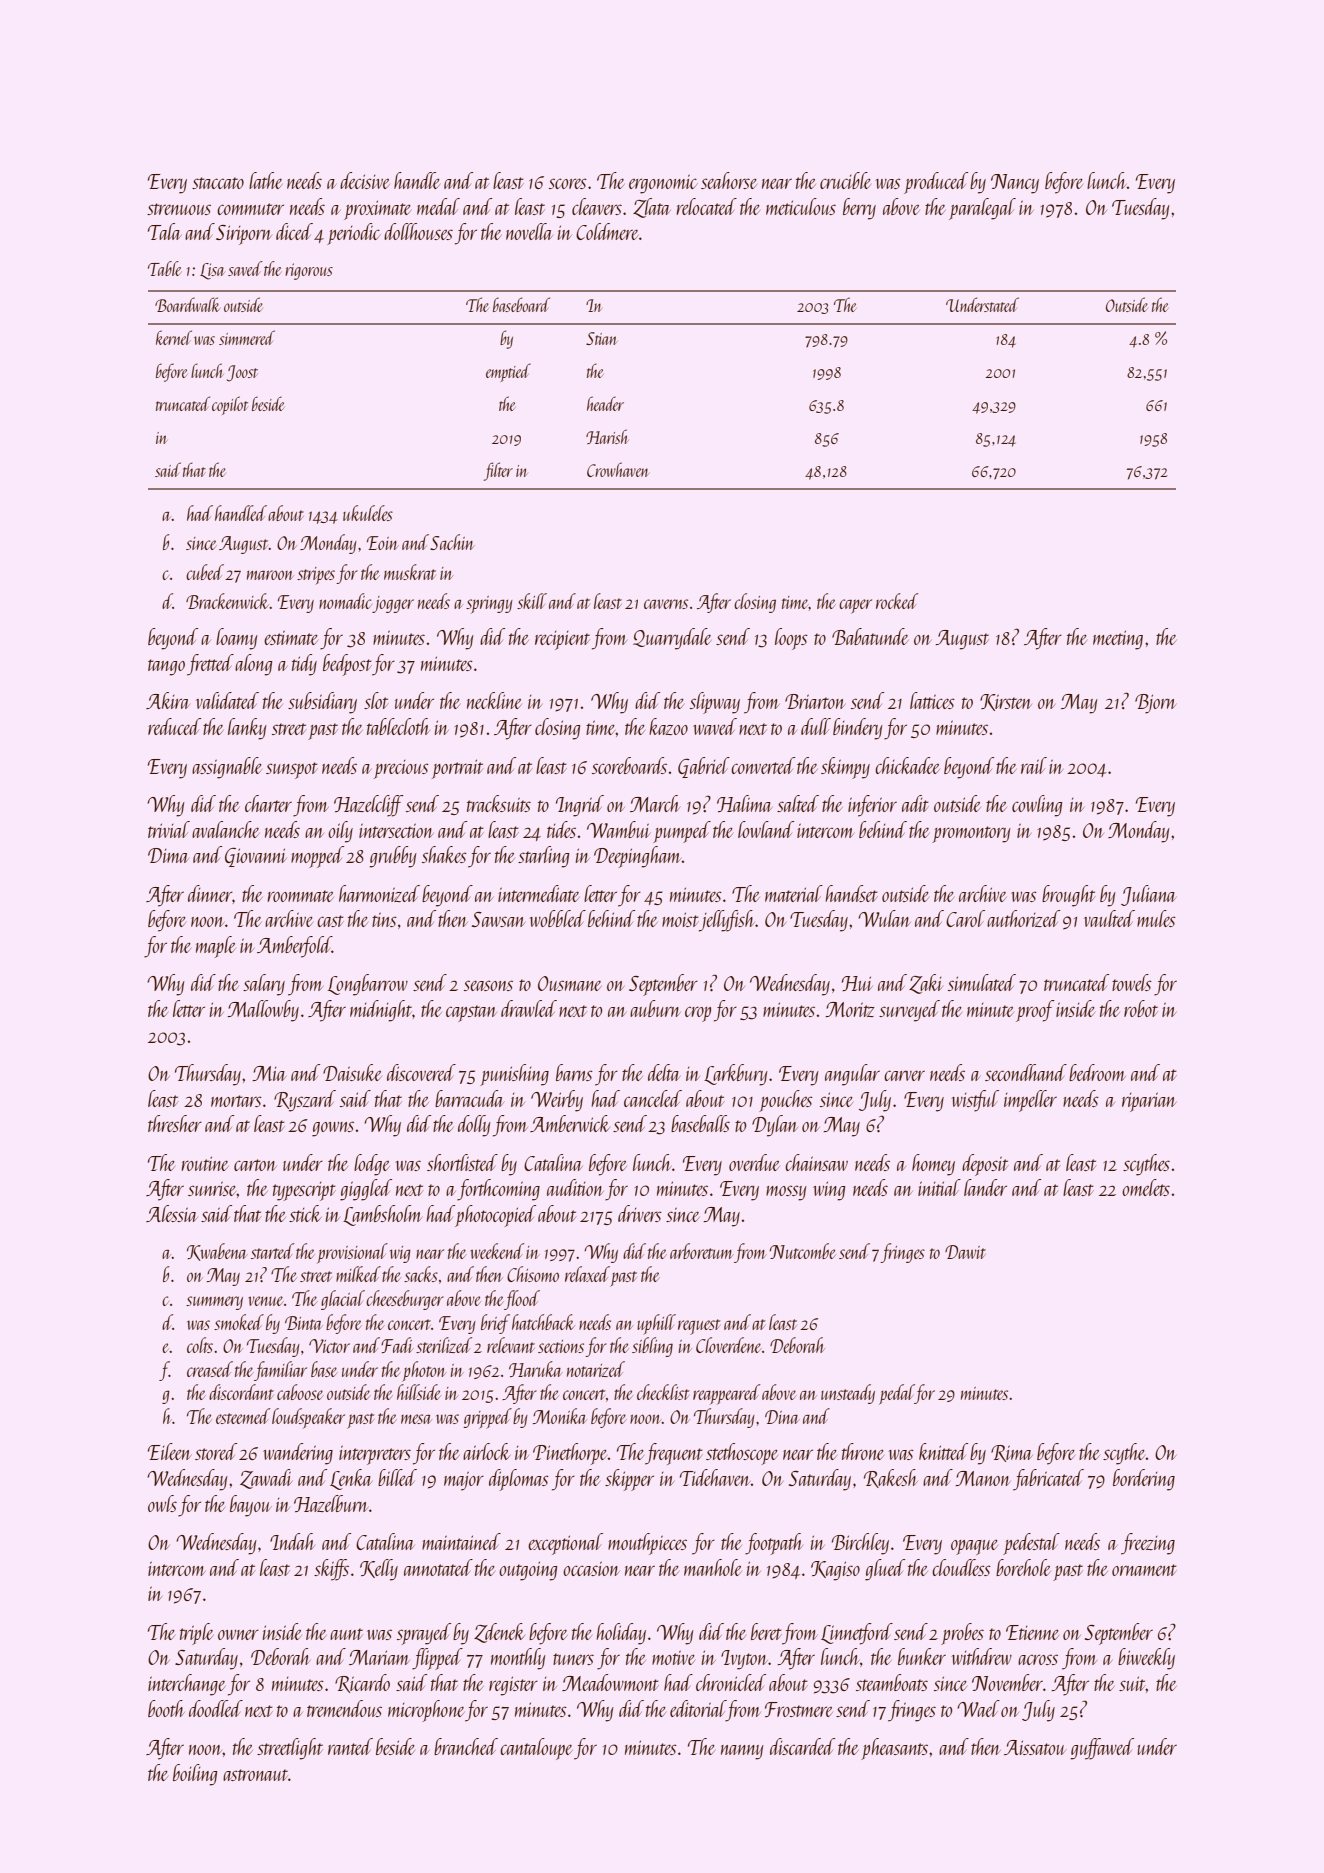 The width and height of the screenshot is (1324, 1873). What do you see at coordinates (196, 1634) in the screenshot?
I see `triple` at bounding box center [196, 1634].
